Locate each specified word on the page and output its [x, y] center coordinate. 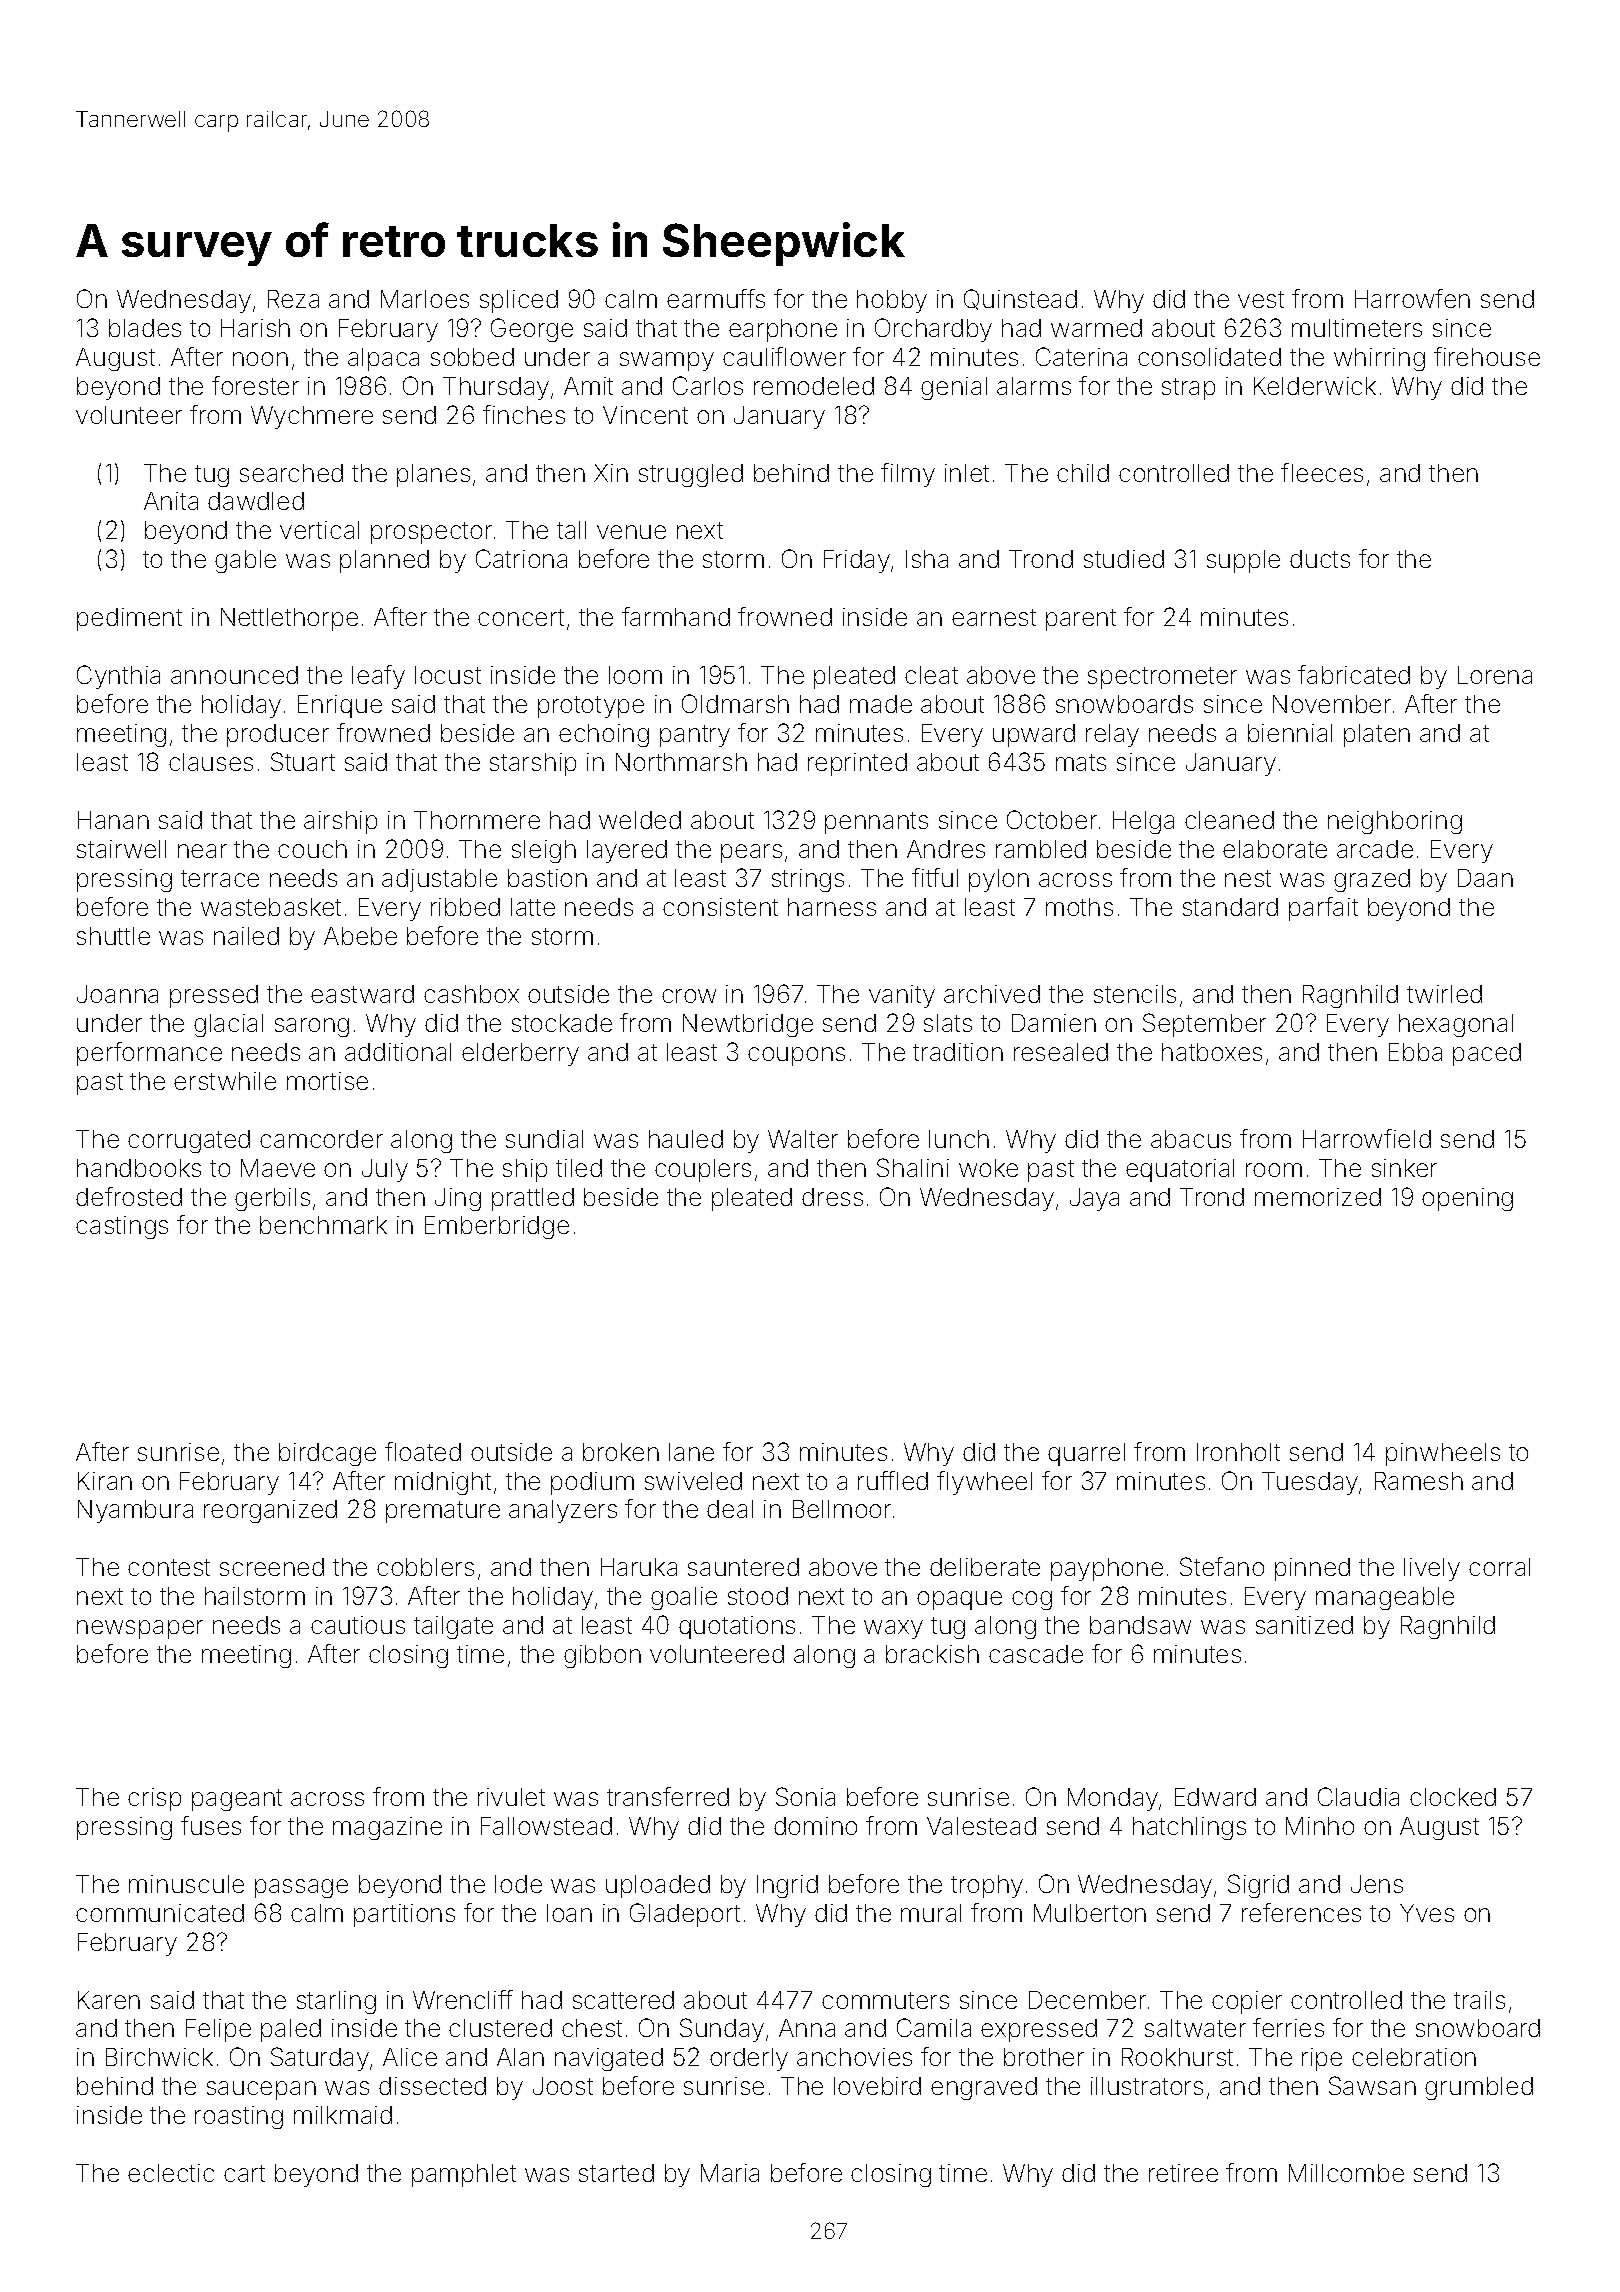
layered [627, 851]
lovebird [877, 2086]
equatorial [1180, 1170]
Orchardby [933, 330]
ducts [1320, 559]
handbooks [139, 1168]
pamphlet [464, 2175]
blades [145, 328]
